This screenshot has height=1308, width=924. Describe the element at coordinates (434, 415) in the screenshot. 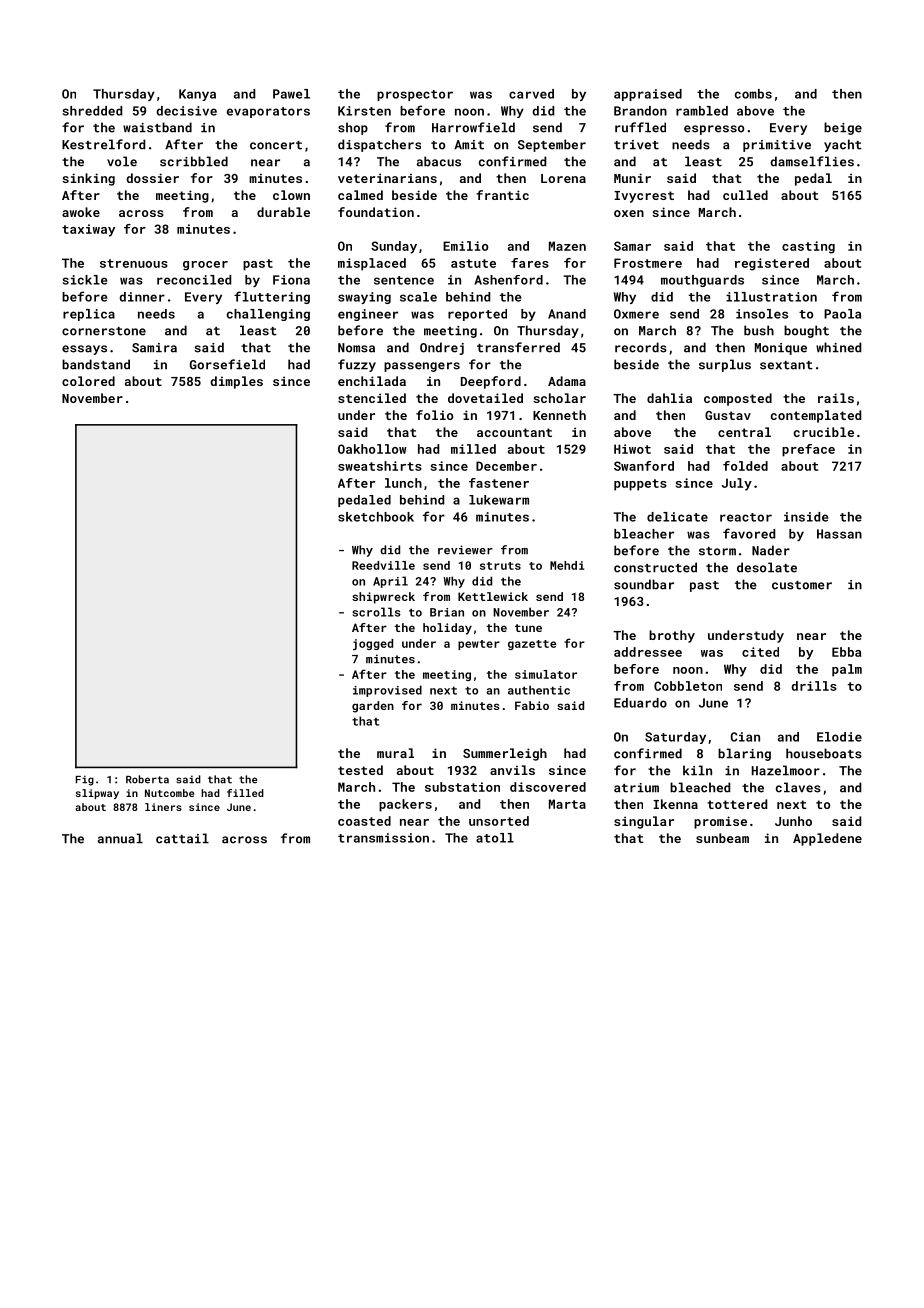

I see `folio` at that location.
